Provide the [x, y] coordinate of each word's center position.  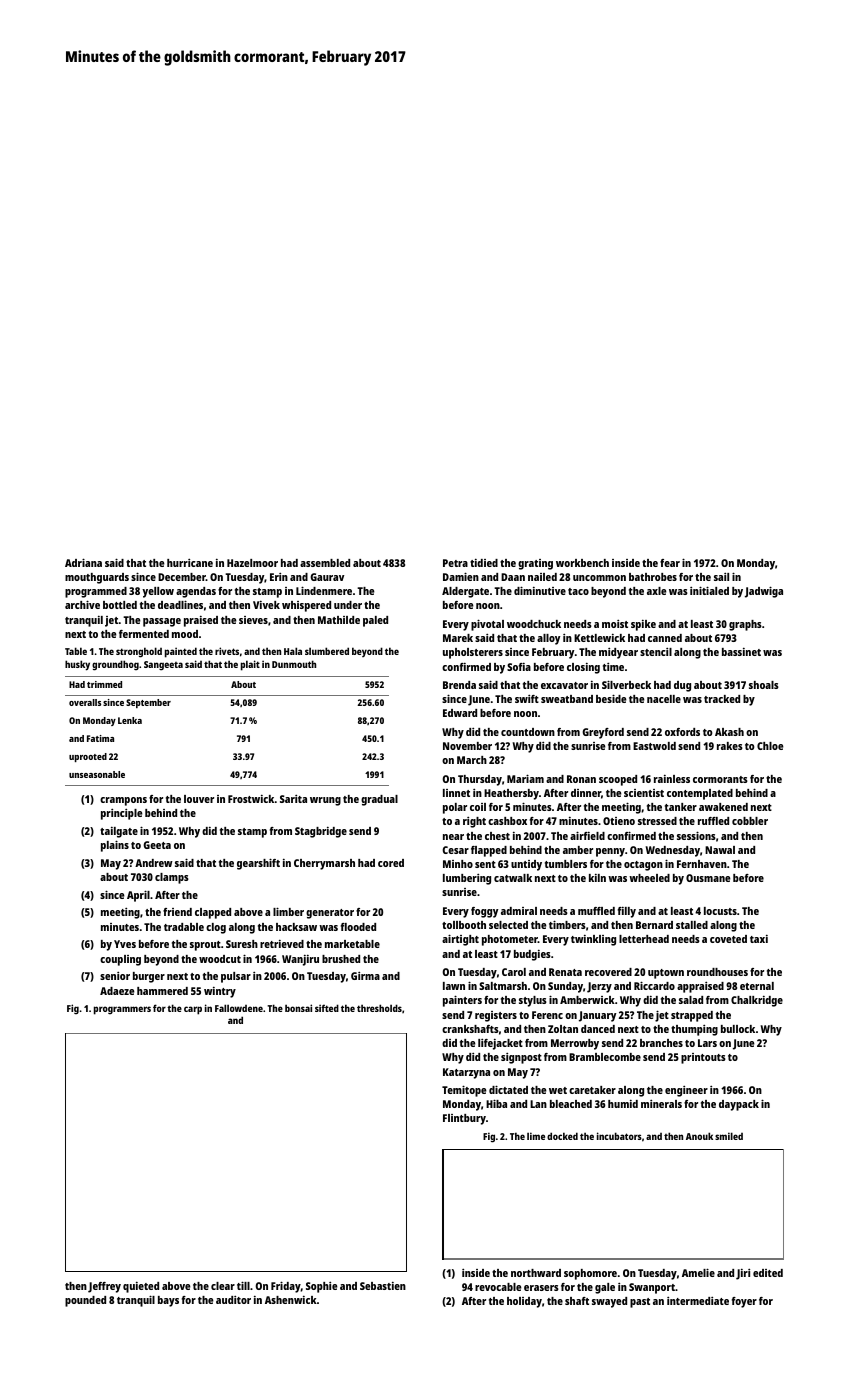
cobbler [750, 821]
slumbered [327, 651]
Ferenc [547, 1015]
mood [185, 634]
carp [193, 1010]
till [243, 1285]
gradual [379, 800]
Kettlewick [599, 638]
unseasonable [97, 774]
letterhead [644, 939]
